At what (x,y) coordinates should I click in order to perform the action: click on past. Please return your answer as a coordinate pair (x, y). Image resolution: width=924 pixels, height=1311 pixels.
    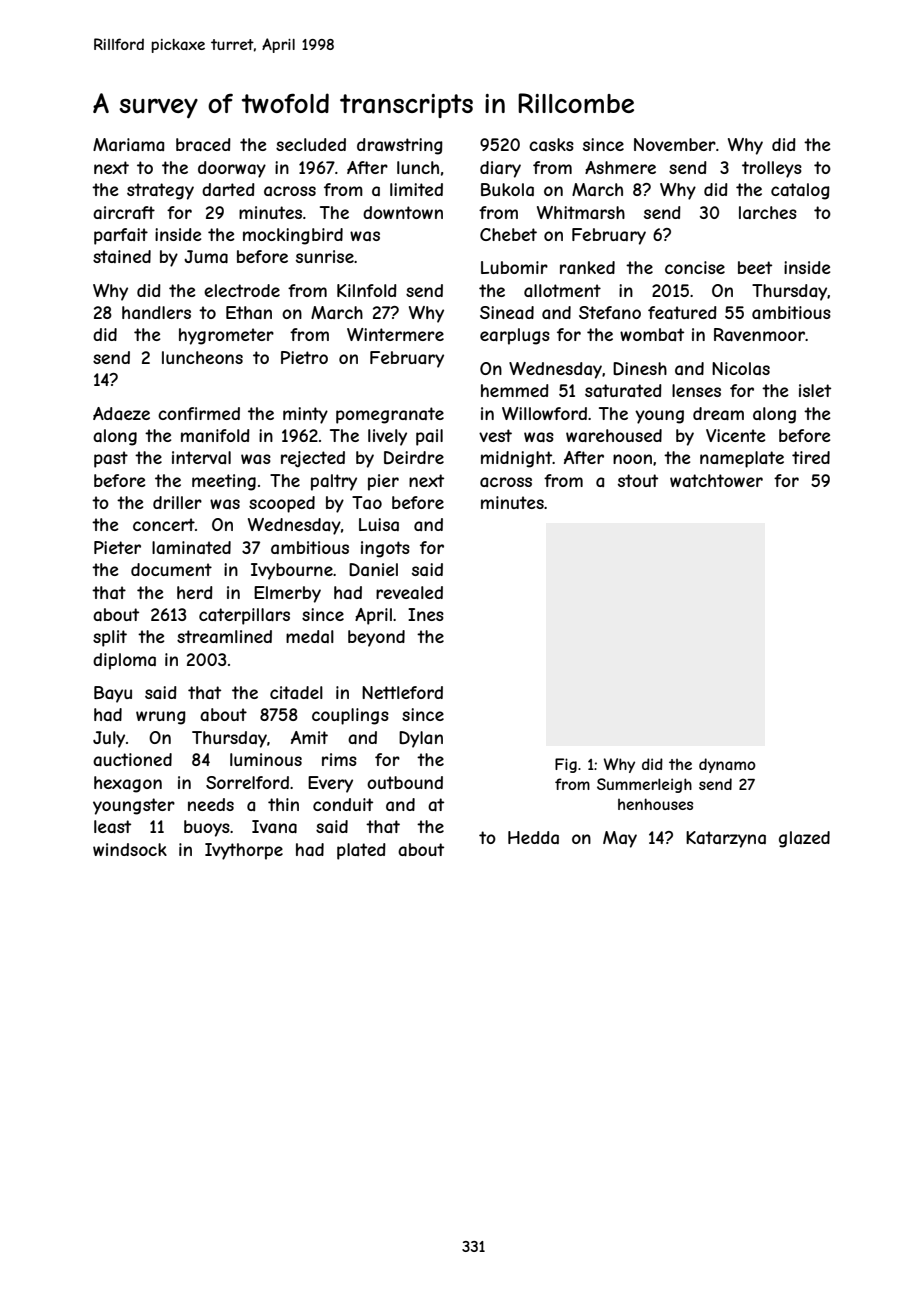
    Looking at the image, I should click on (111, 459).
